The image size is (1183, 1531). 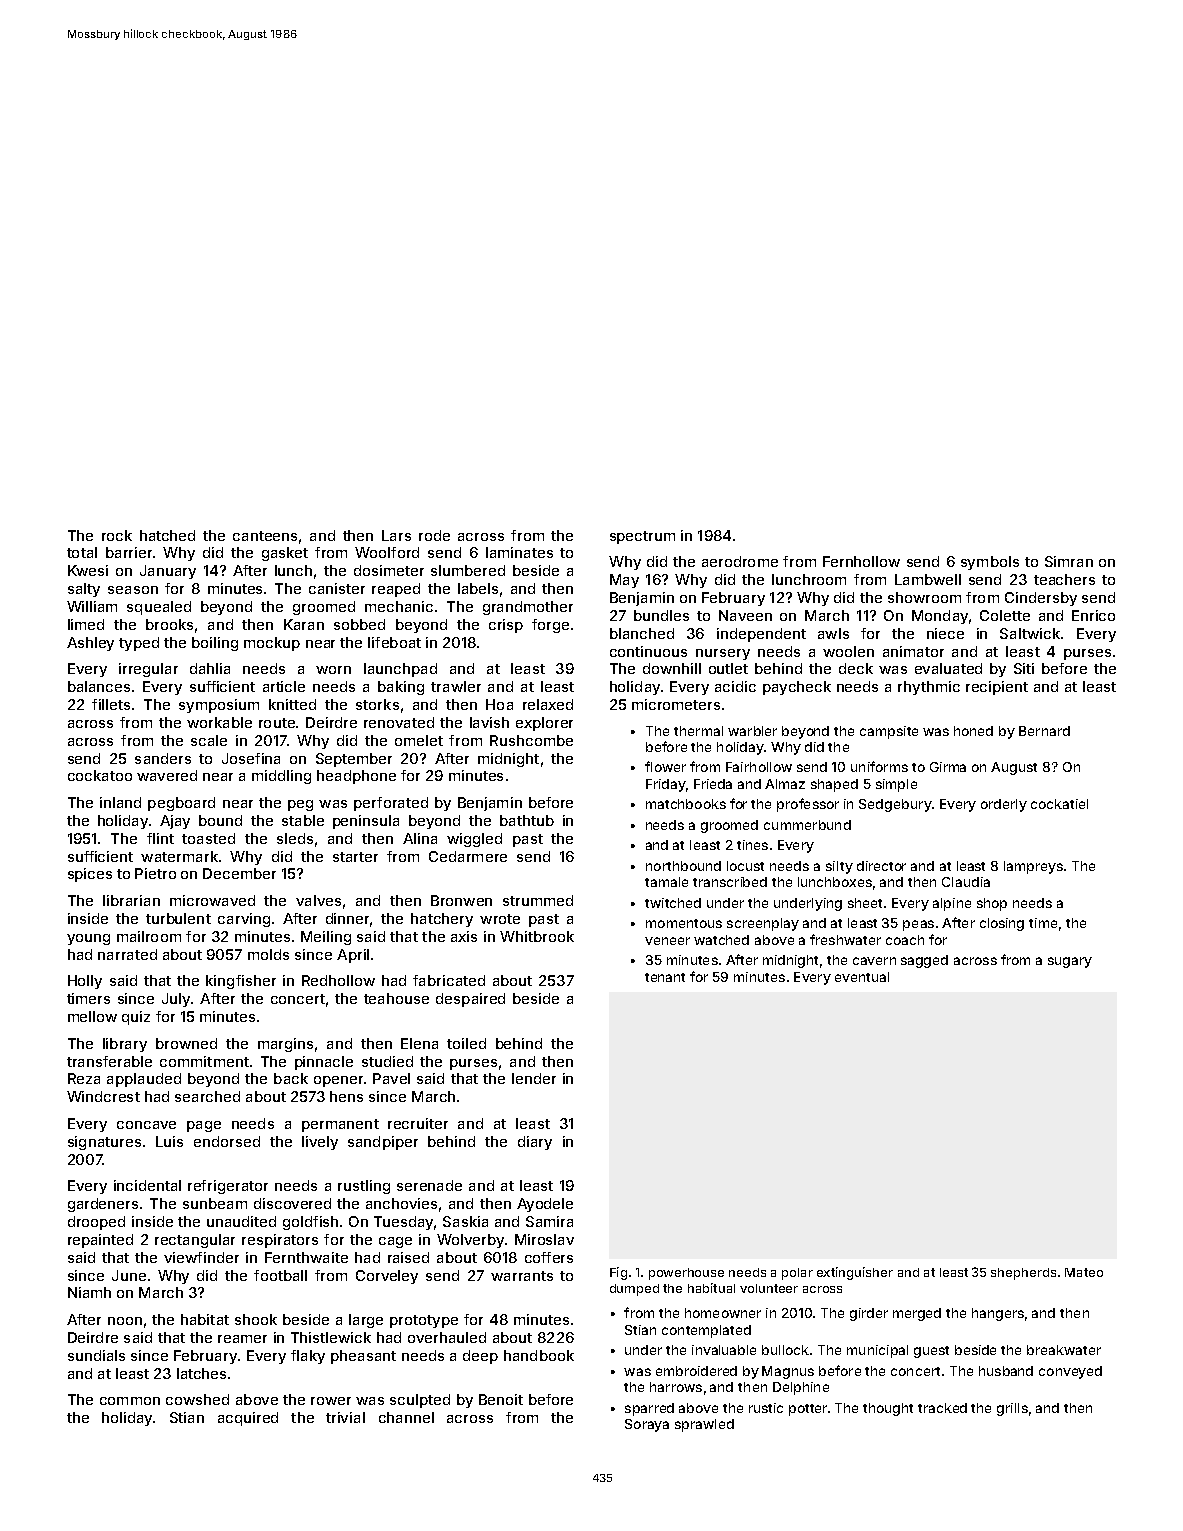 I want to click on December, so click(x=239, y=873).
